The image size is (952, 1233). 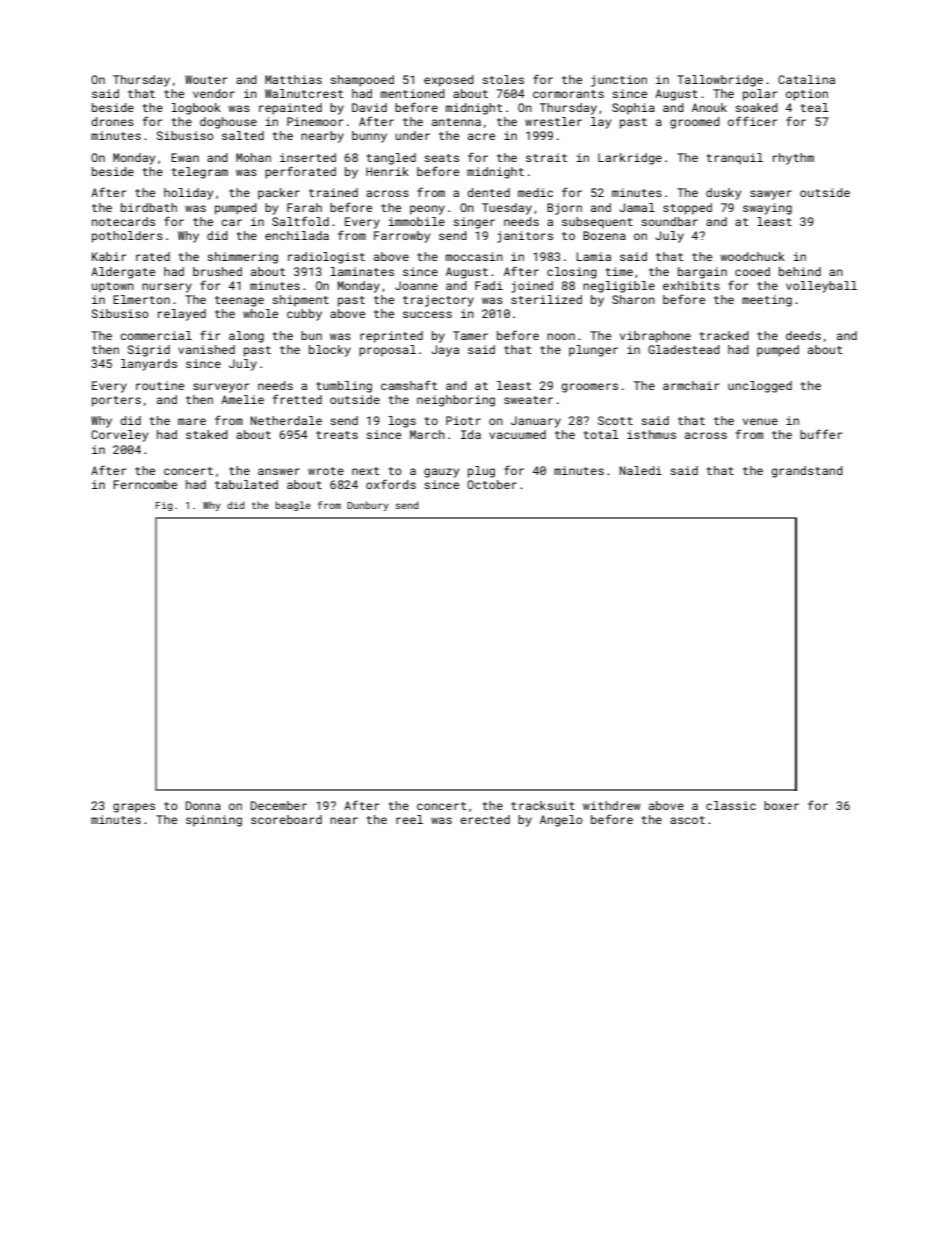 What do you see at coordinates (517, 434) in the screenshot?
I see `vacuumed` at bounding box center [517, 434].
